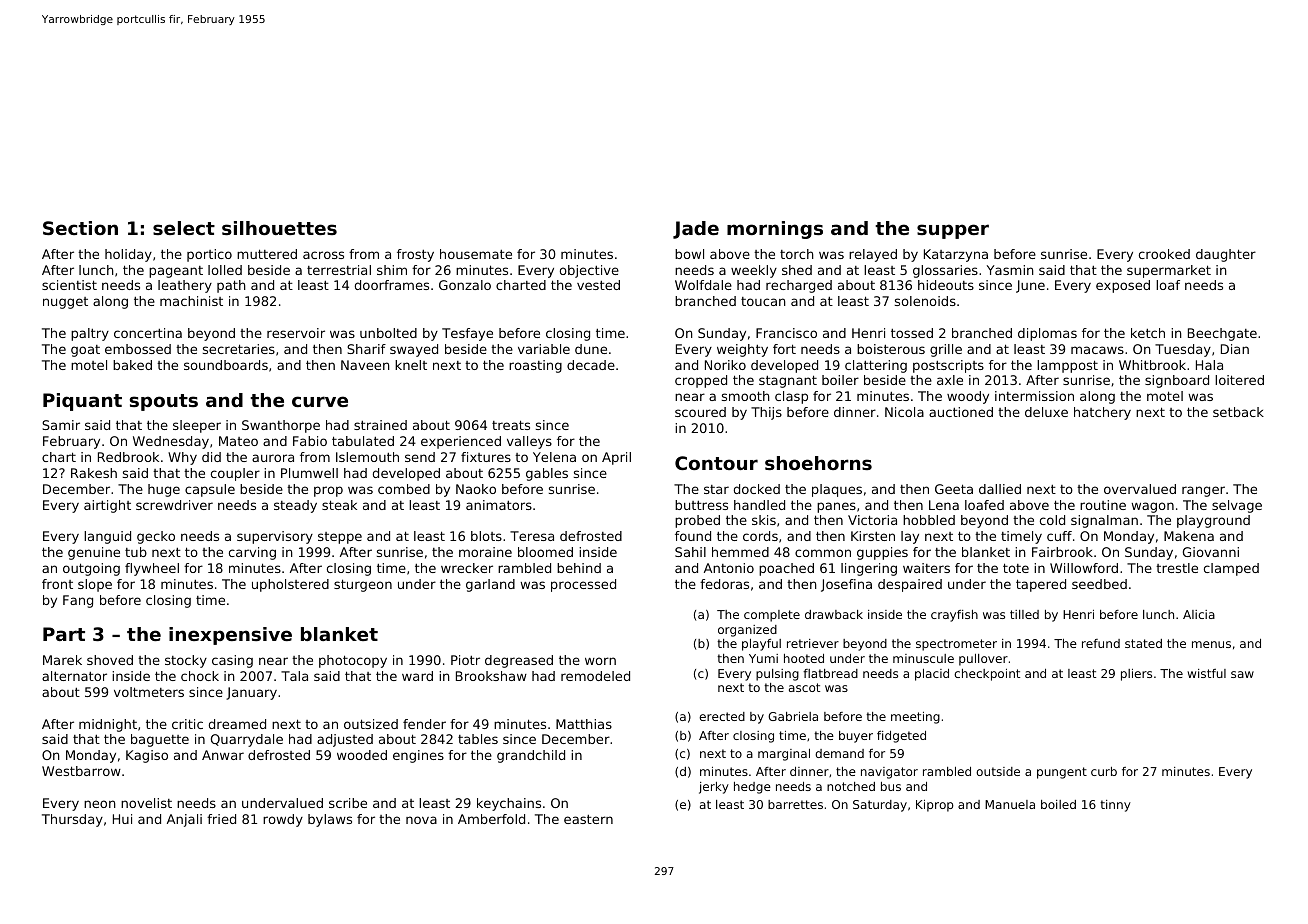 Image resolution: width=1308 pixels, height=924 pixels. What do you see at coordinates (476, 254) in the image?
I see `housemate` at bounding box center [476, 254].
